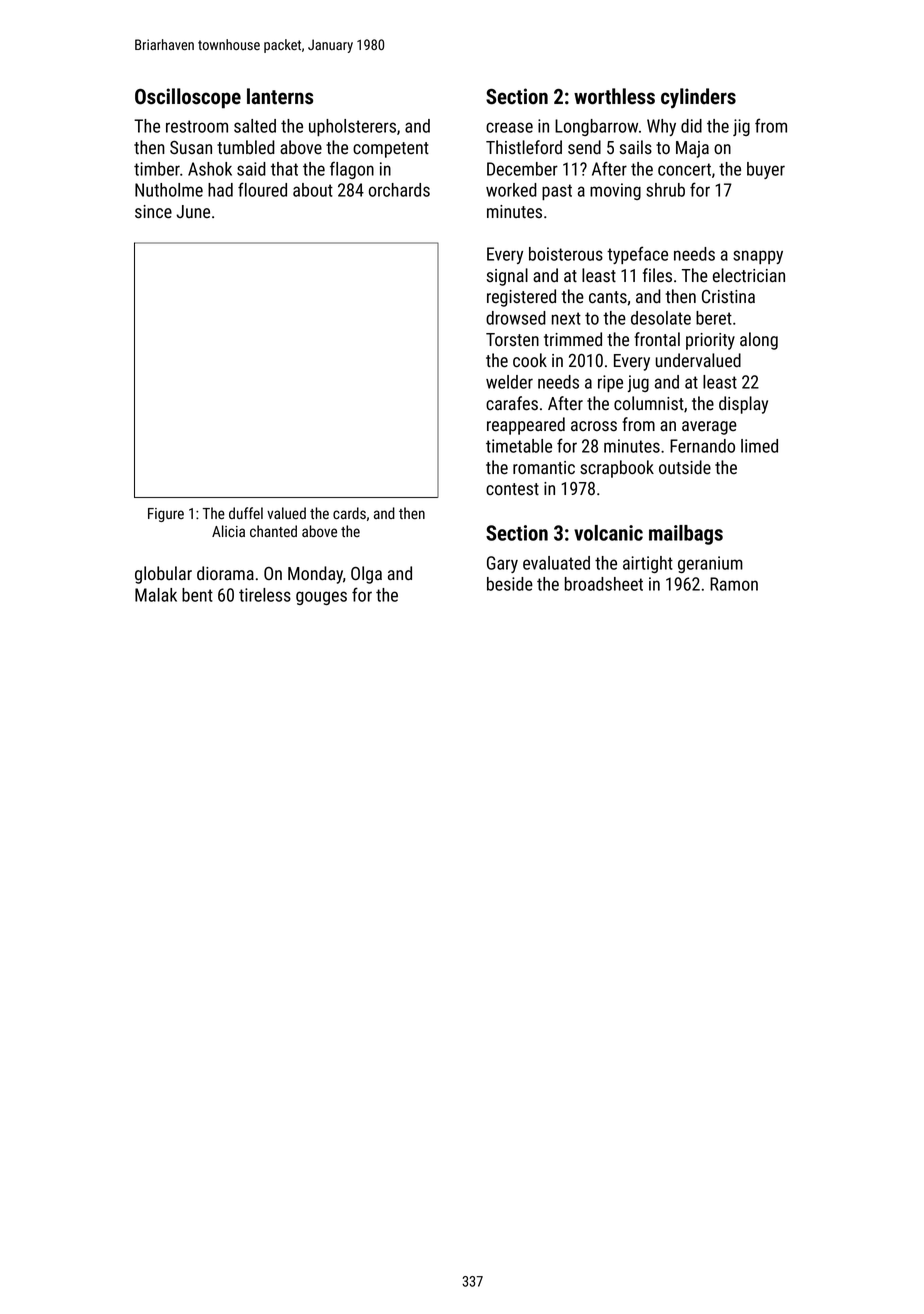  Describe the element at coordinates (507, 277) in the page. I see `signal` at that location.
